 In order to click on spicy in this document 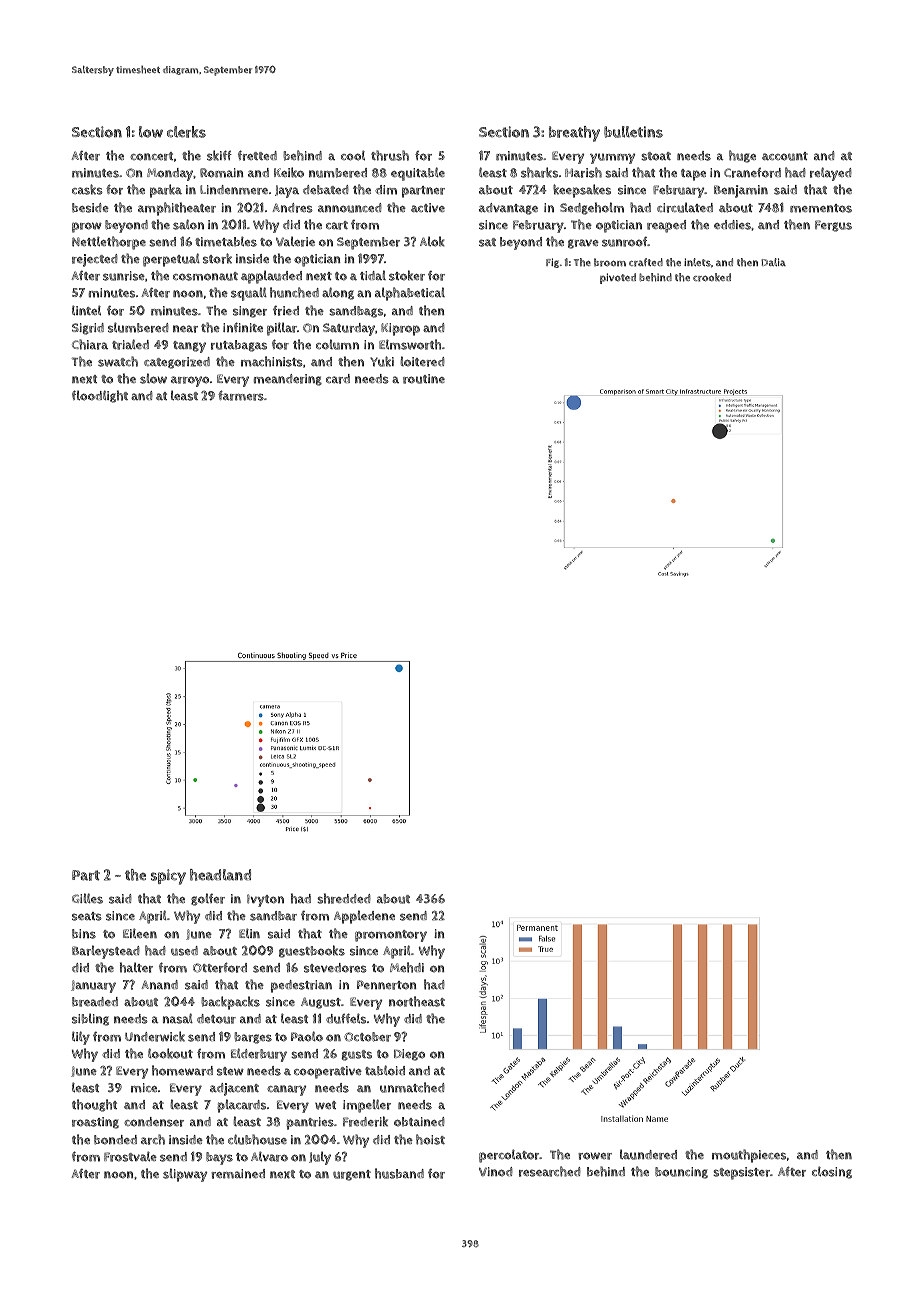, I will do `click(168, 877)`.
